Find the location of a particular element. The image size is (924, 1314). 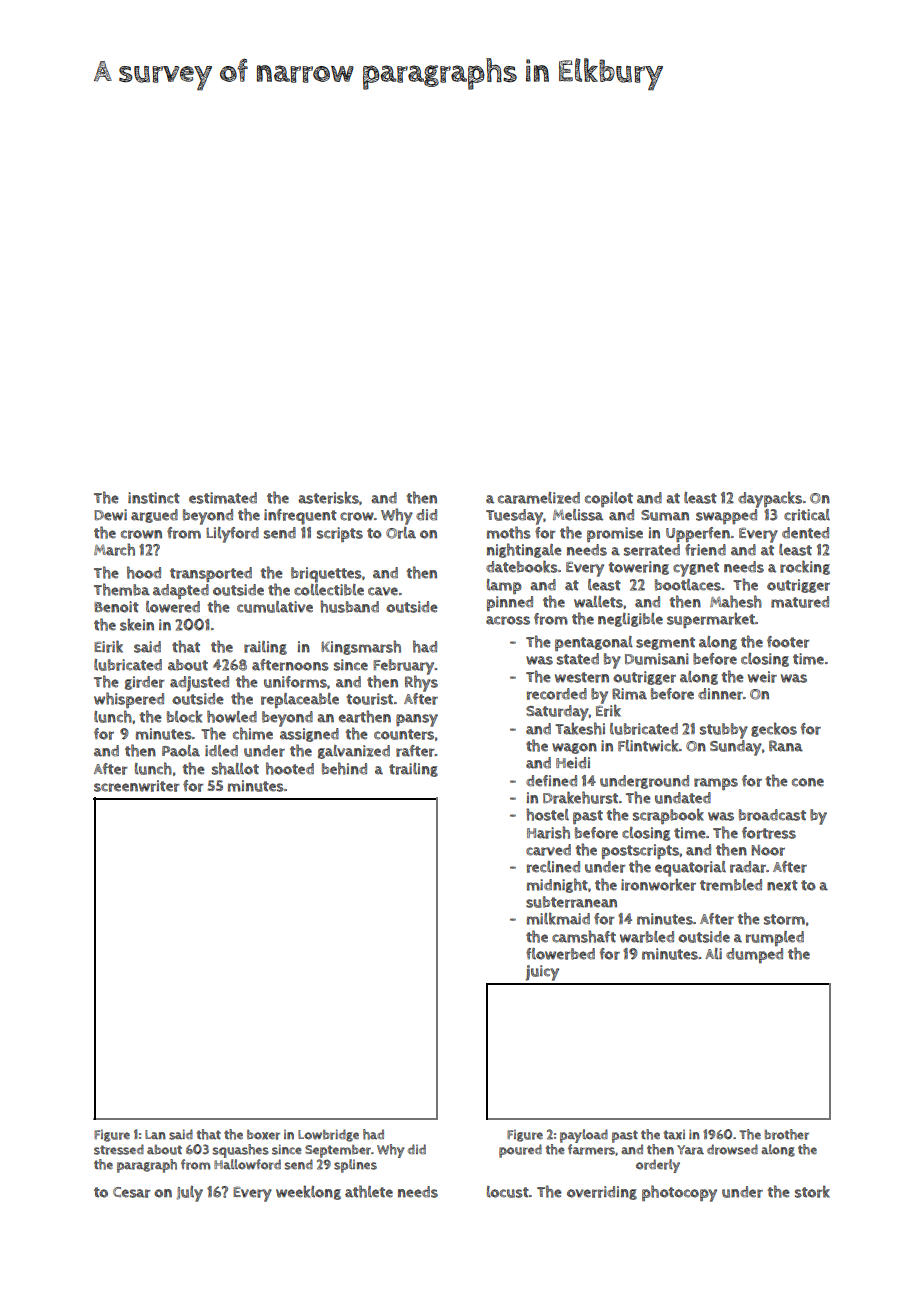

Lan is located at coordinates (155, 1135).
